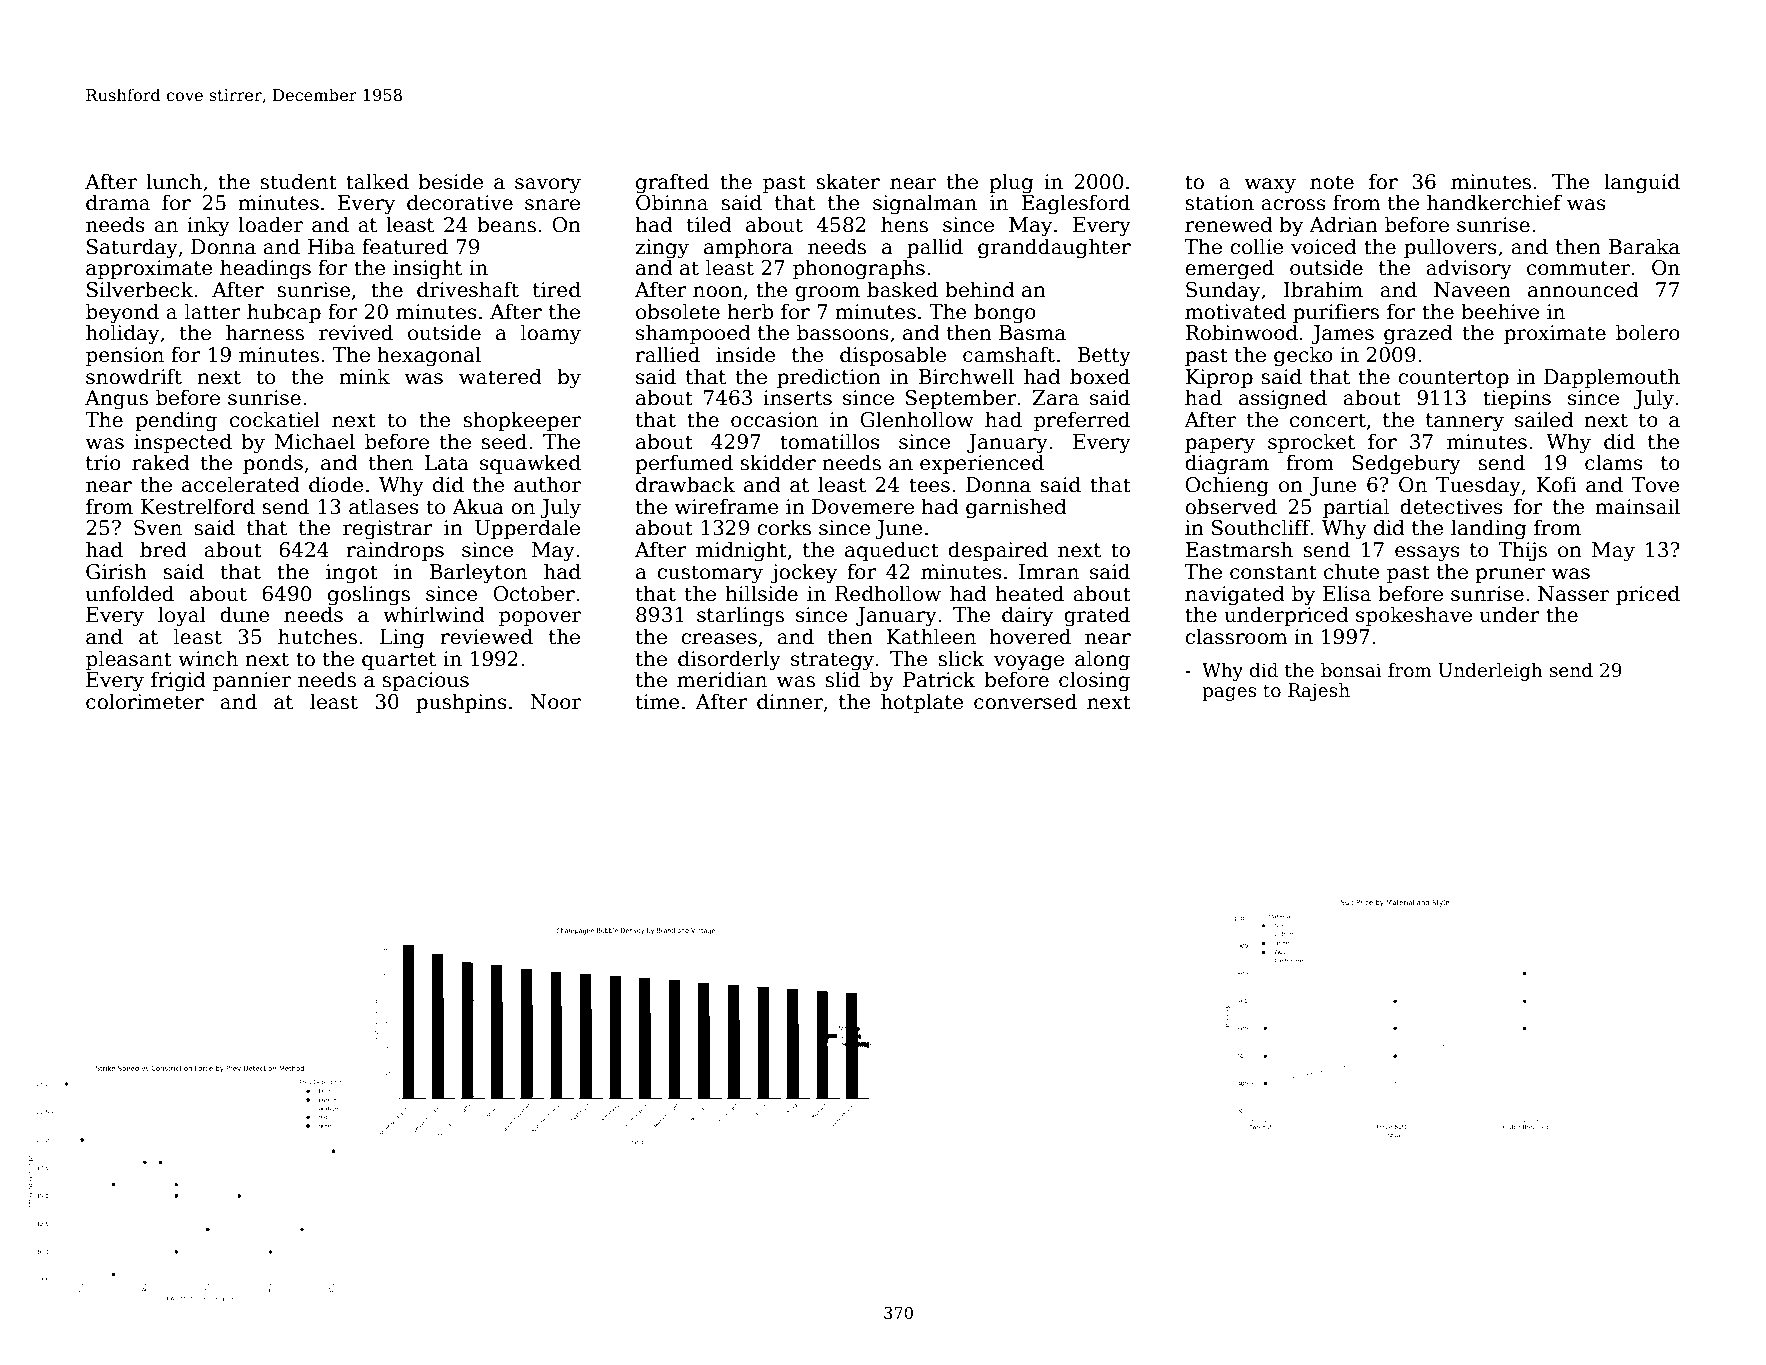 This screenshot has height=1365, width=1766. What do you see at coordinates (1612, 378) in the screenshot?
I see `Dapplemouth` at bounding box center [1612, 378].
